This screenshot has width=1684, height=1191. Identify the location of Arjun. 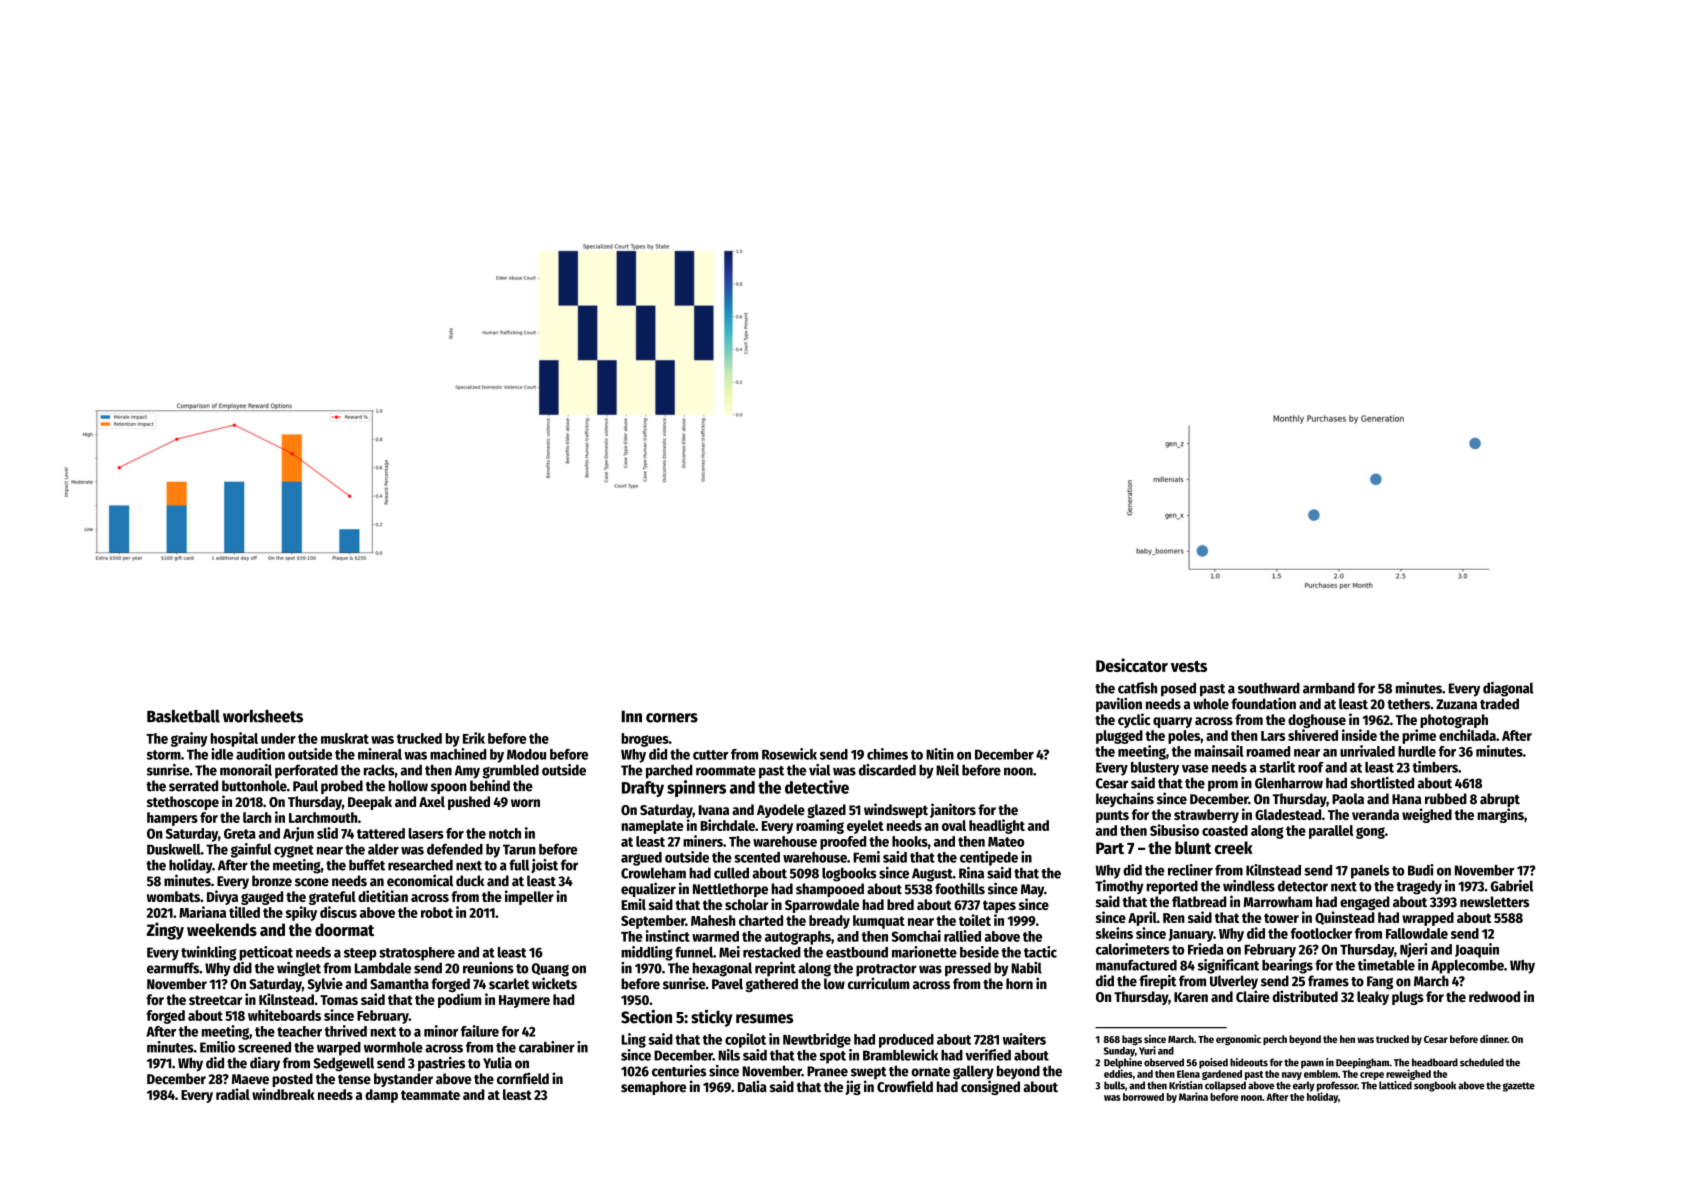
(298, 834).
